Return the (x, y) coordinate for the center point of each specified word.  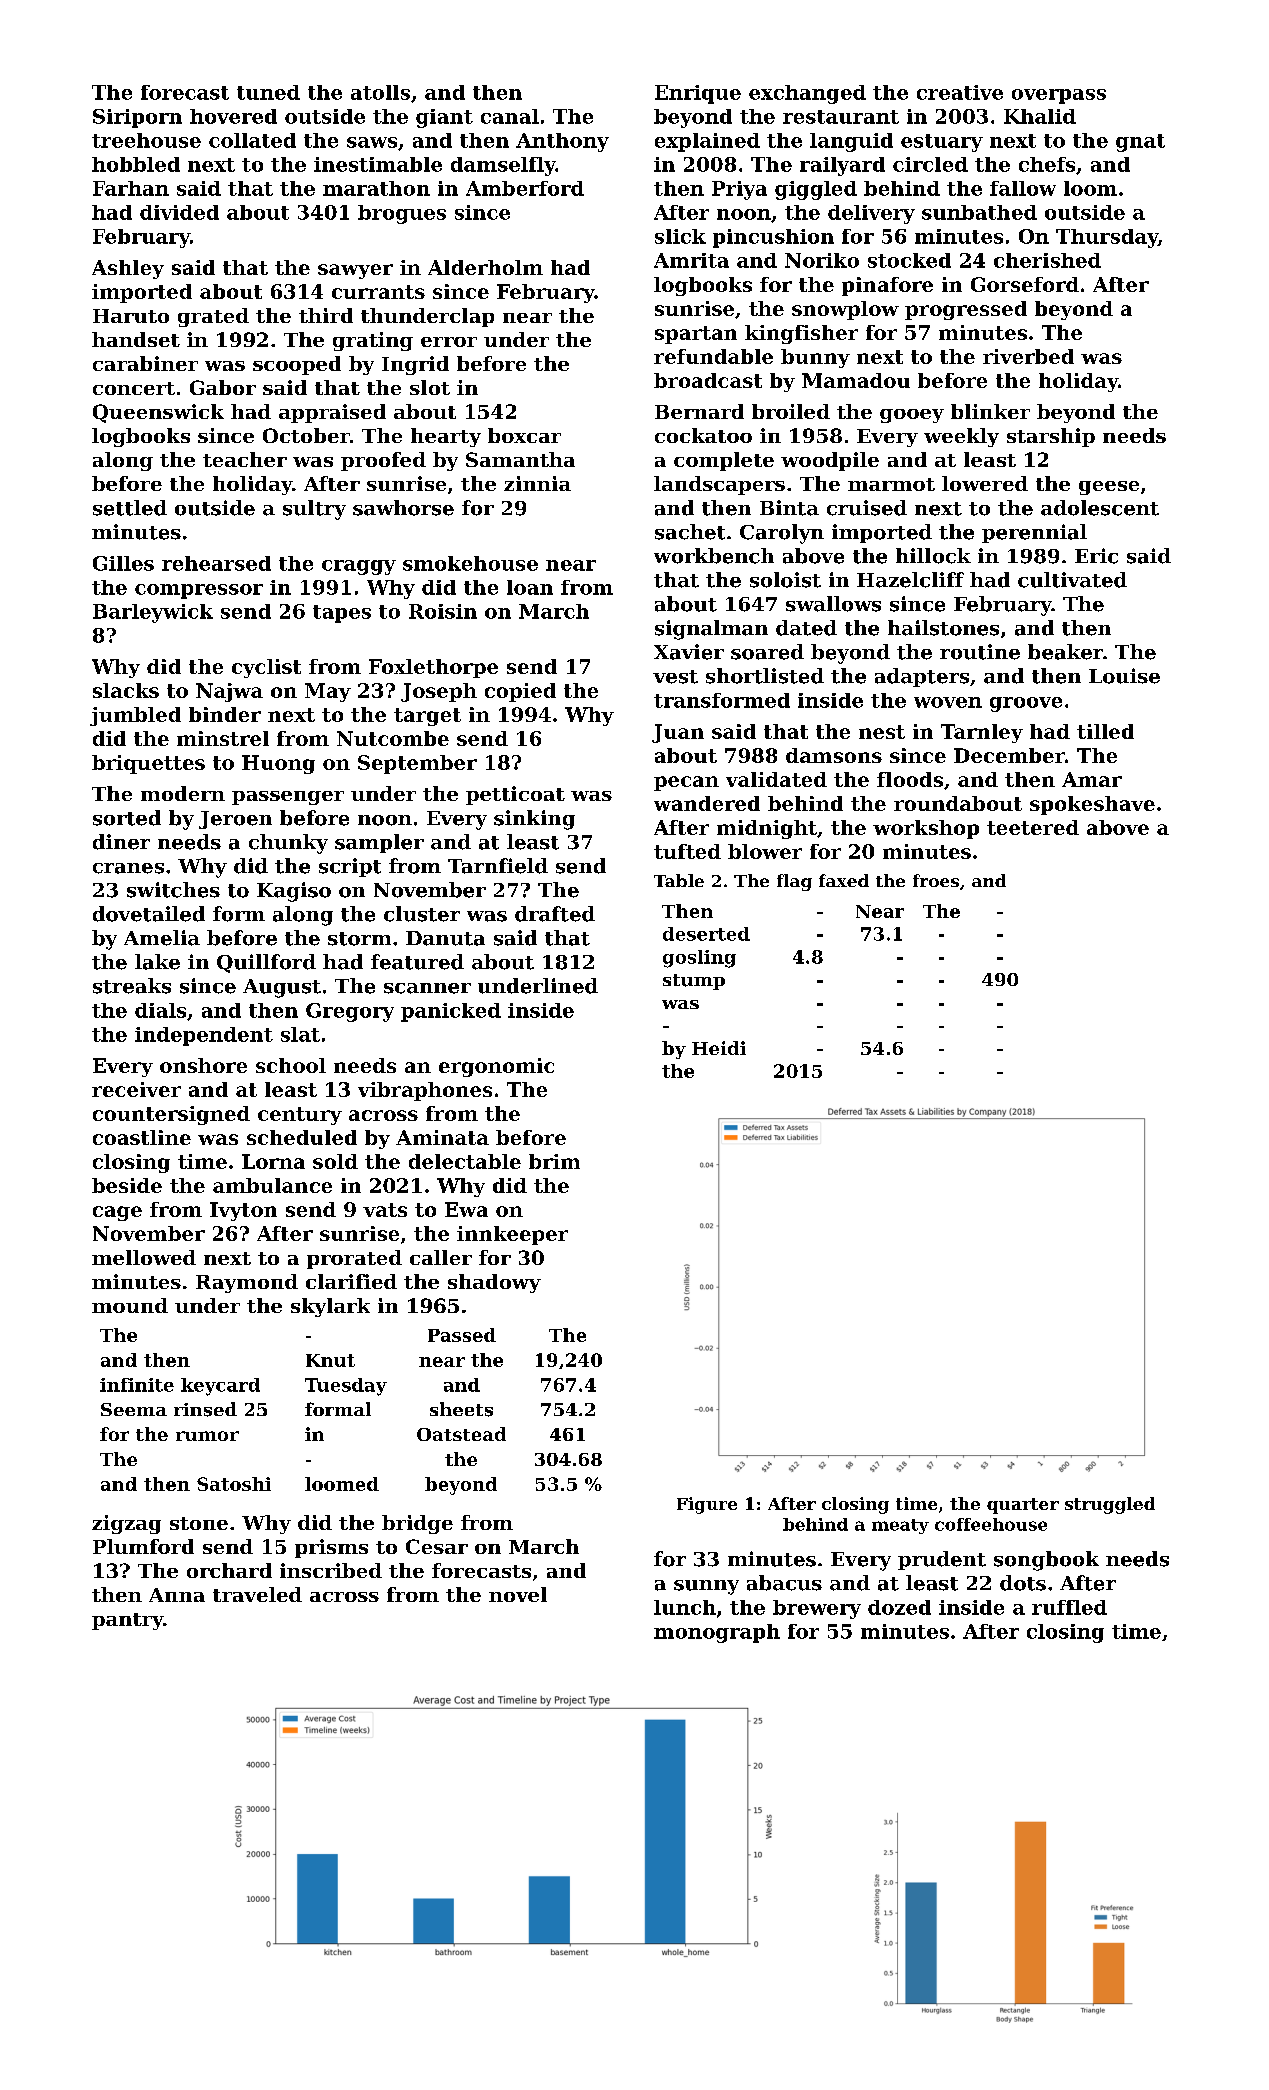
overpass (1059, 96)
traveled (257, 1594)
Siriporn (137, 118)
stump (694, 982)
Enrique (698, 94)
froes (936, 880)
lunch (685, 1607)
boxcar (524, 435)
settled (130, 508)
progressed (966, 310)
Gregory (350, 1012)
